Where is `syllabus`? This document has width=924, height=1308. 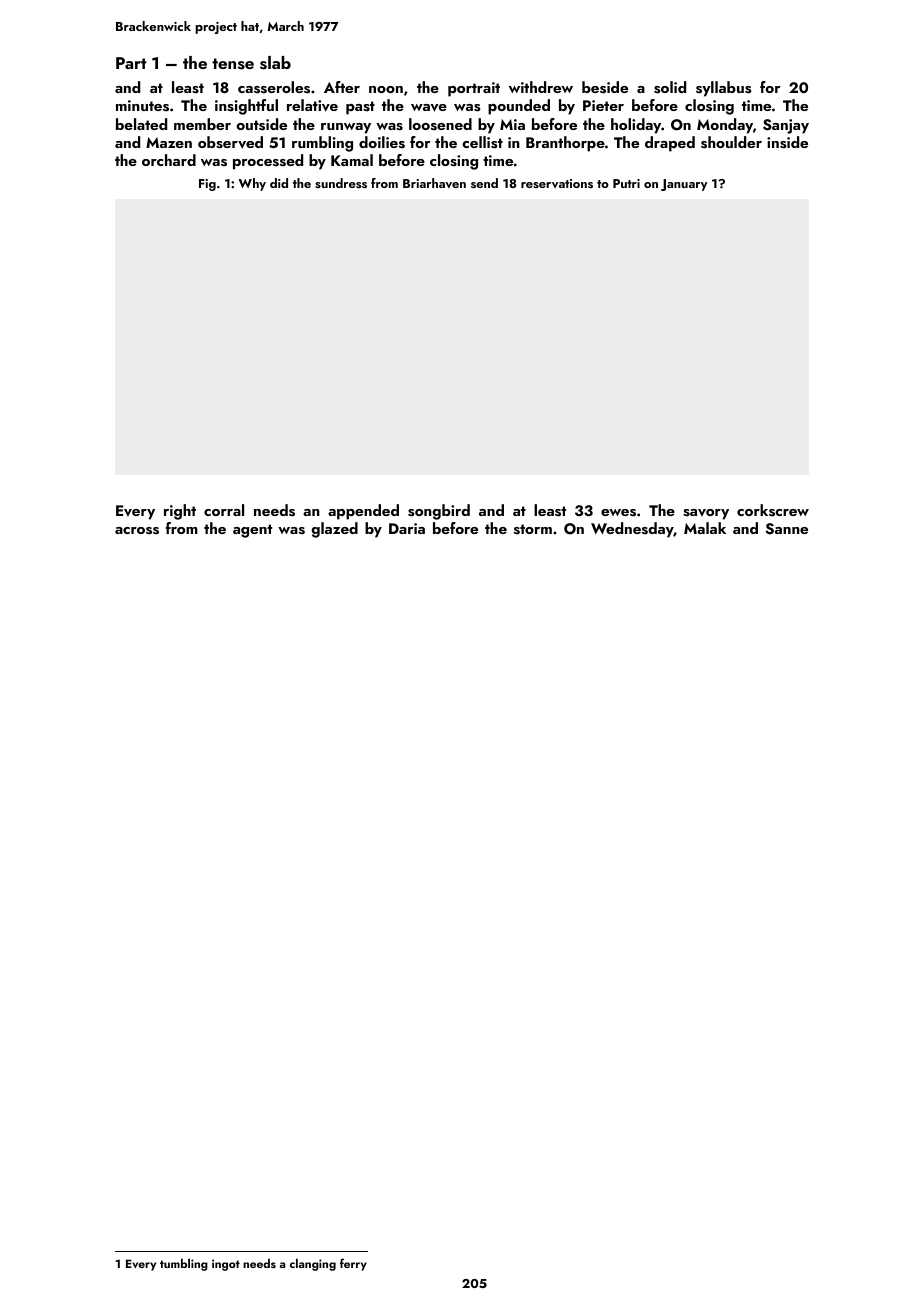
syllabus is located at coordinates (723, 89).
